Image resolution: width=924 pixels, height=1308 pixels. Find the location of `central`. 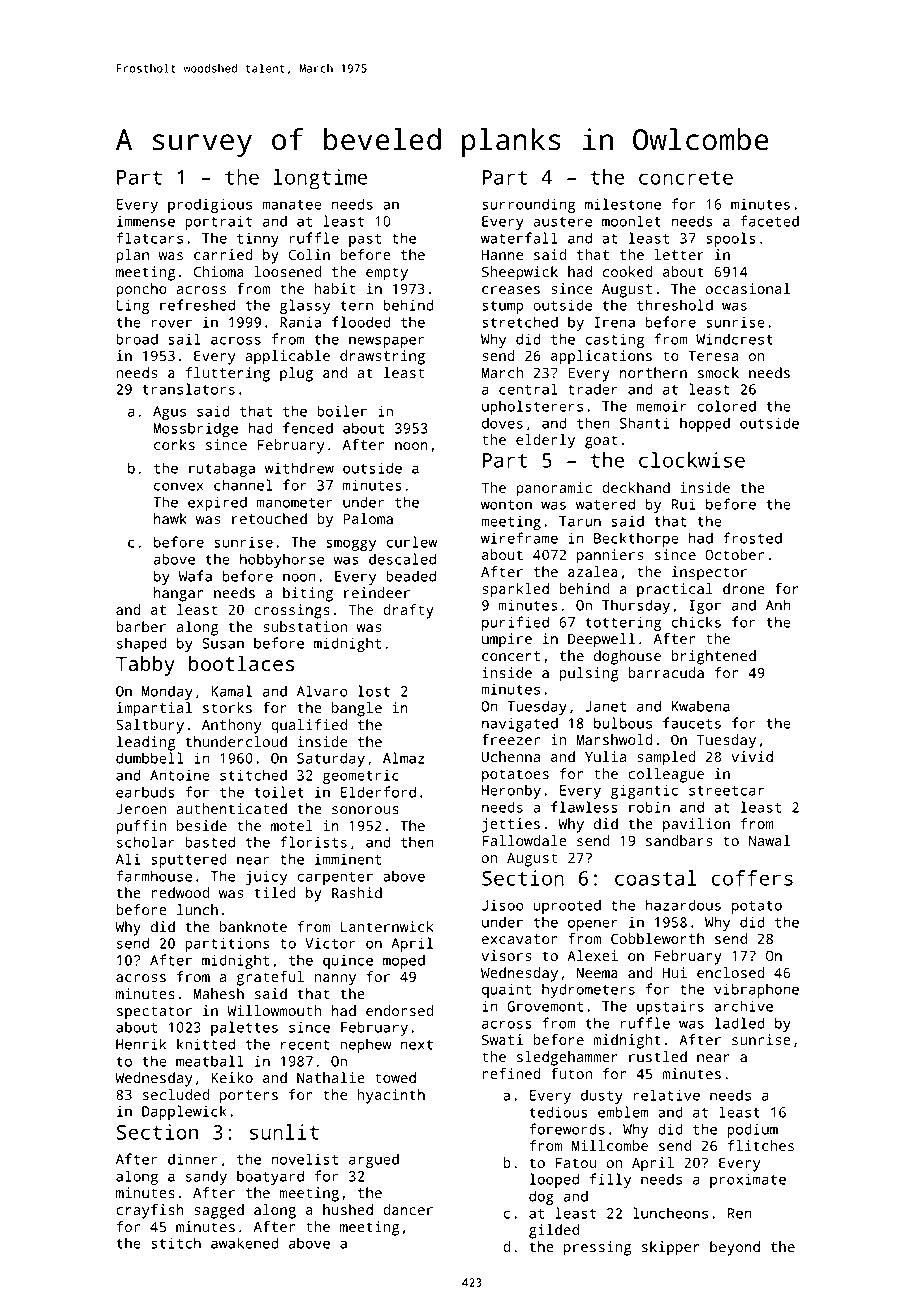

central is located at coordinates (528, 389).
